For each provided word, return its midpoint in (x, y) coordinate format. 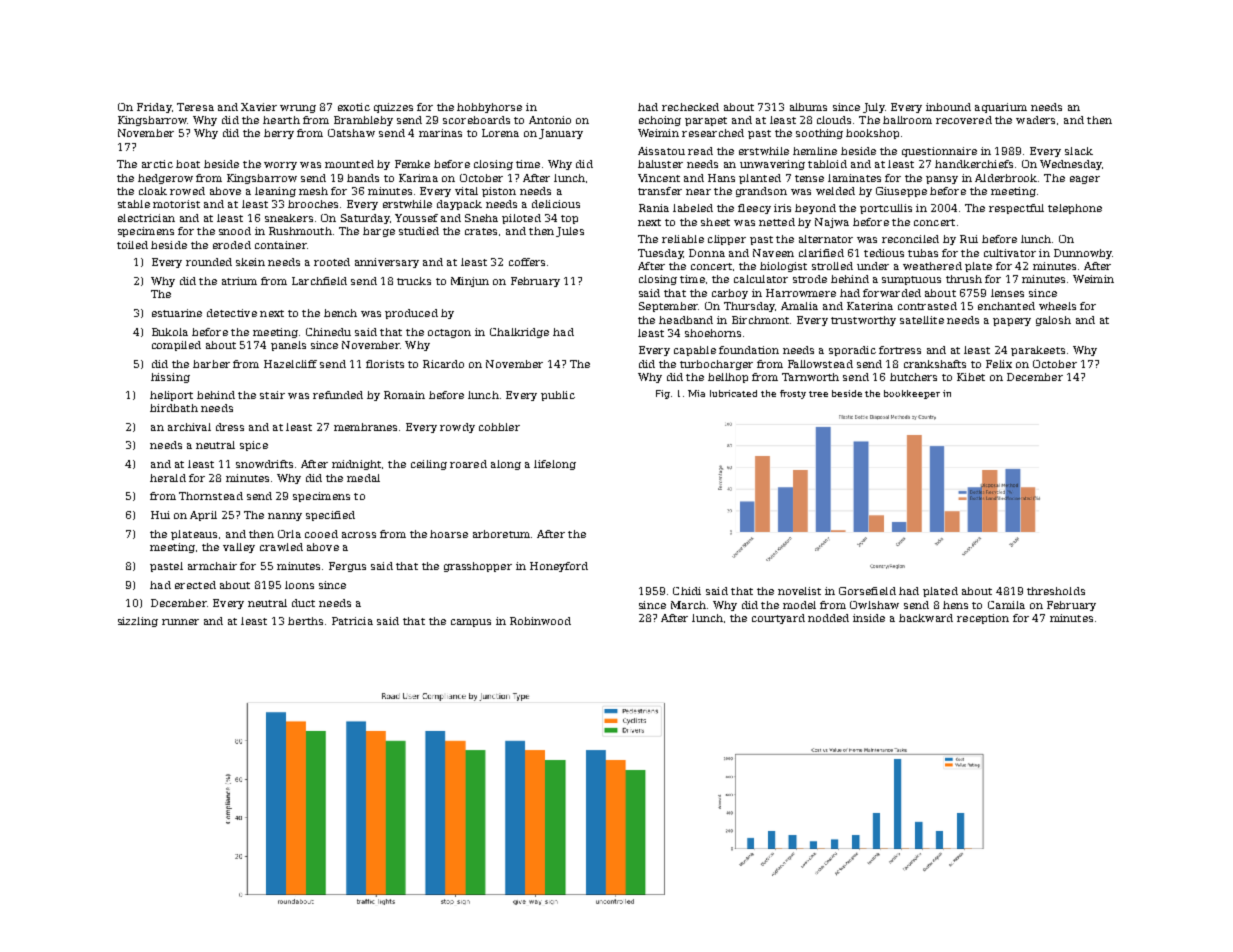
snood (235, 231)
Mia (696, 393)
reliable (683, 239)
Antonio (550, 120)
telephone (1075, 209)
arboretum (501, 534)
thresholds (1056, 591)
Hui (160, 515)
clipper (727, 240)
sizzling (138, 622)
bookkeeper (912, 394)
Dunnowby (1083, 254)
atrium (239, 281)
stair (272, 395)
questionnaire (939, 152)
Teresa (195, 107)
